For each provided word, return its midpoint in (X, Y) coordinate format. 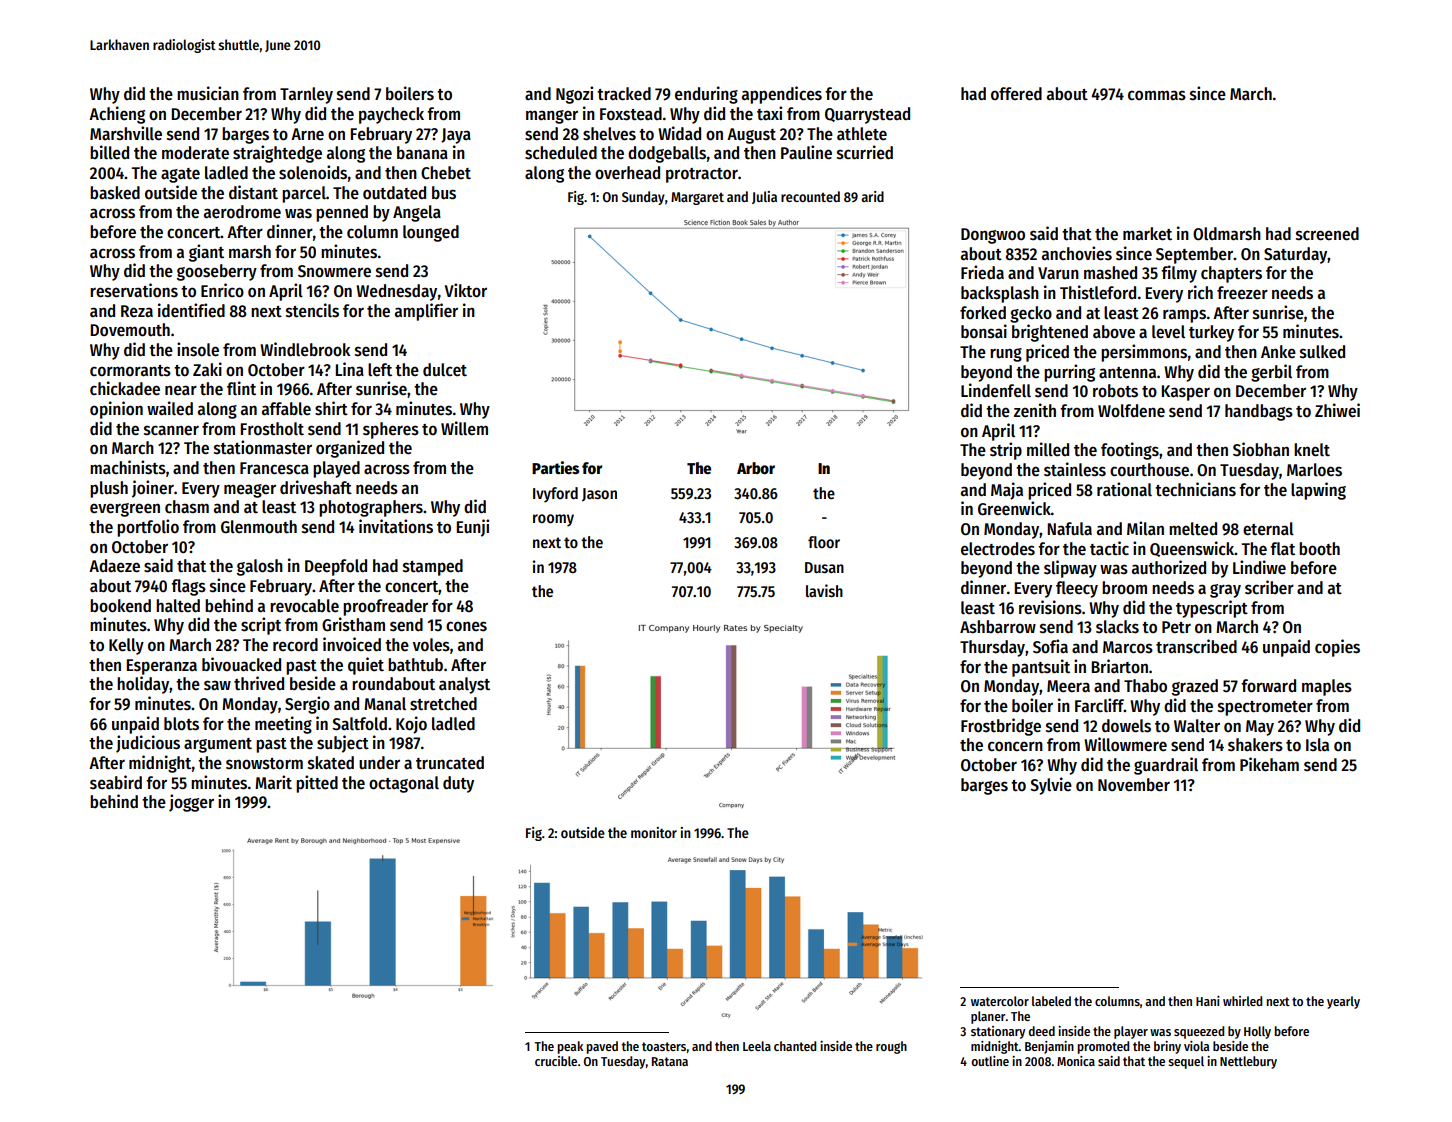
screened (1327, 234)
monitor (654, 832)
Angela (417, 213)
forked (983, 313)
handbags (1259, 412)
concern (1015, 746)
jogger (191, 803)
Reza (137, 311)
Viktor (466, 290)
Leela (757, 1046)
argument (218, 745)
